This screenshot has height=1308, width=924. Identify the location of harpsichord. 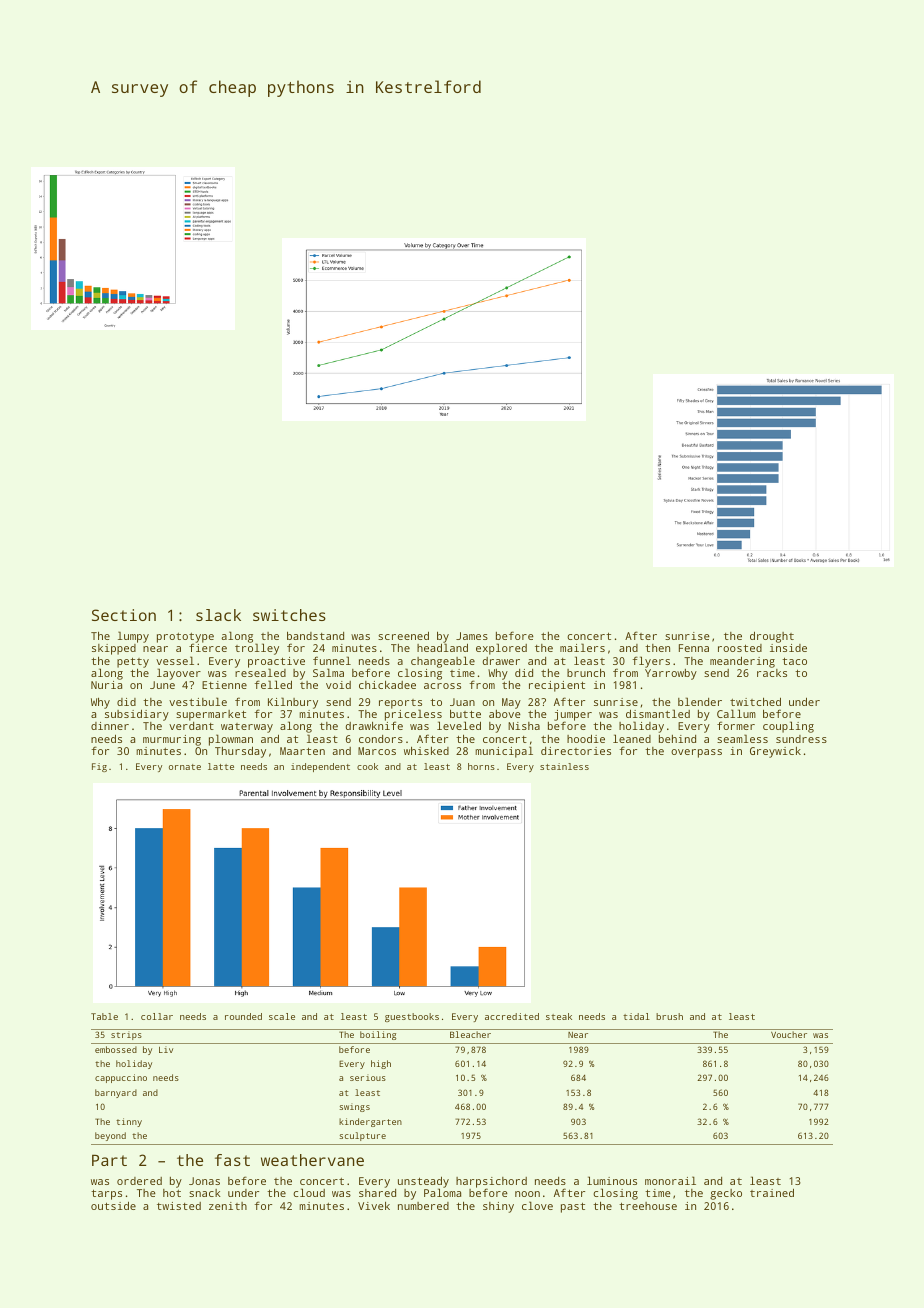
(491, 1183).
